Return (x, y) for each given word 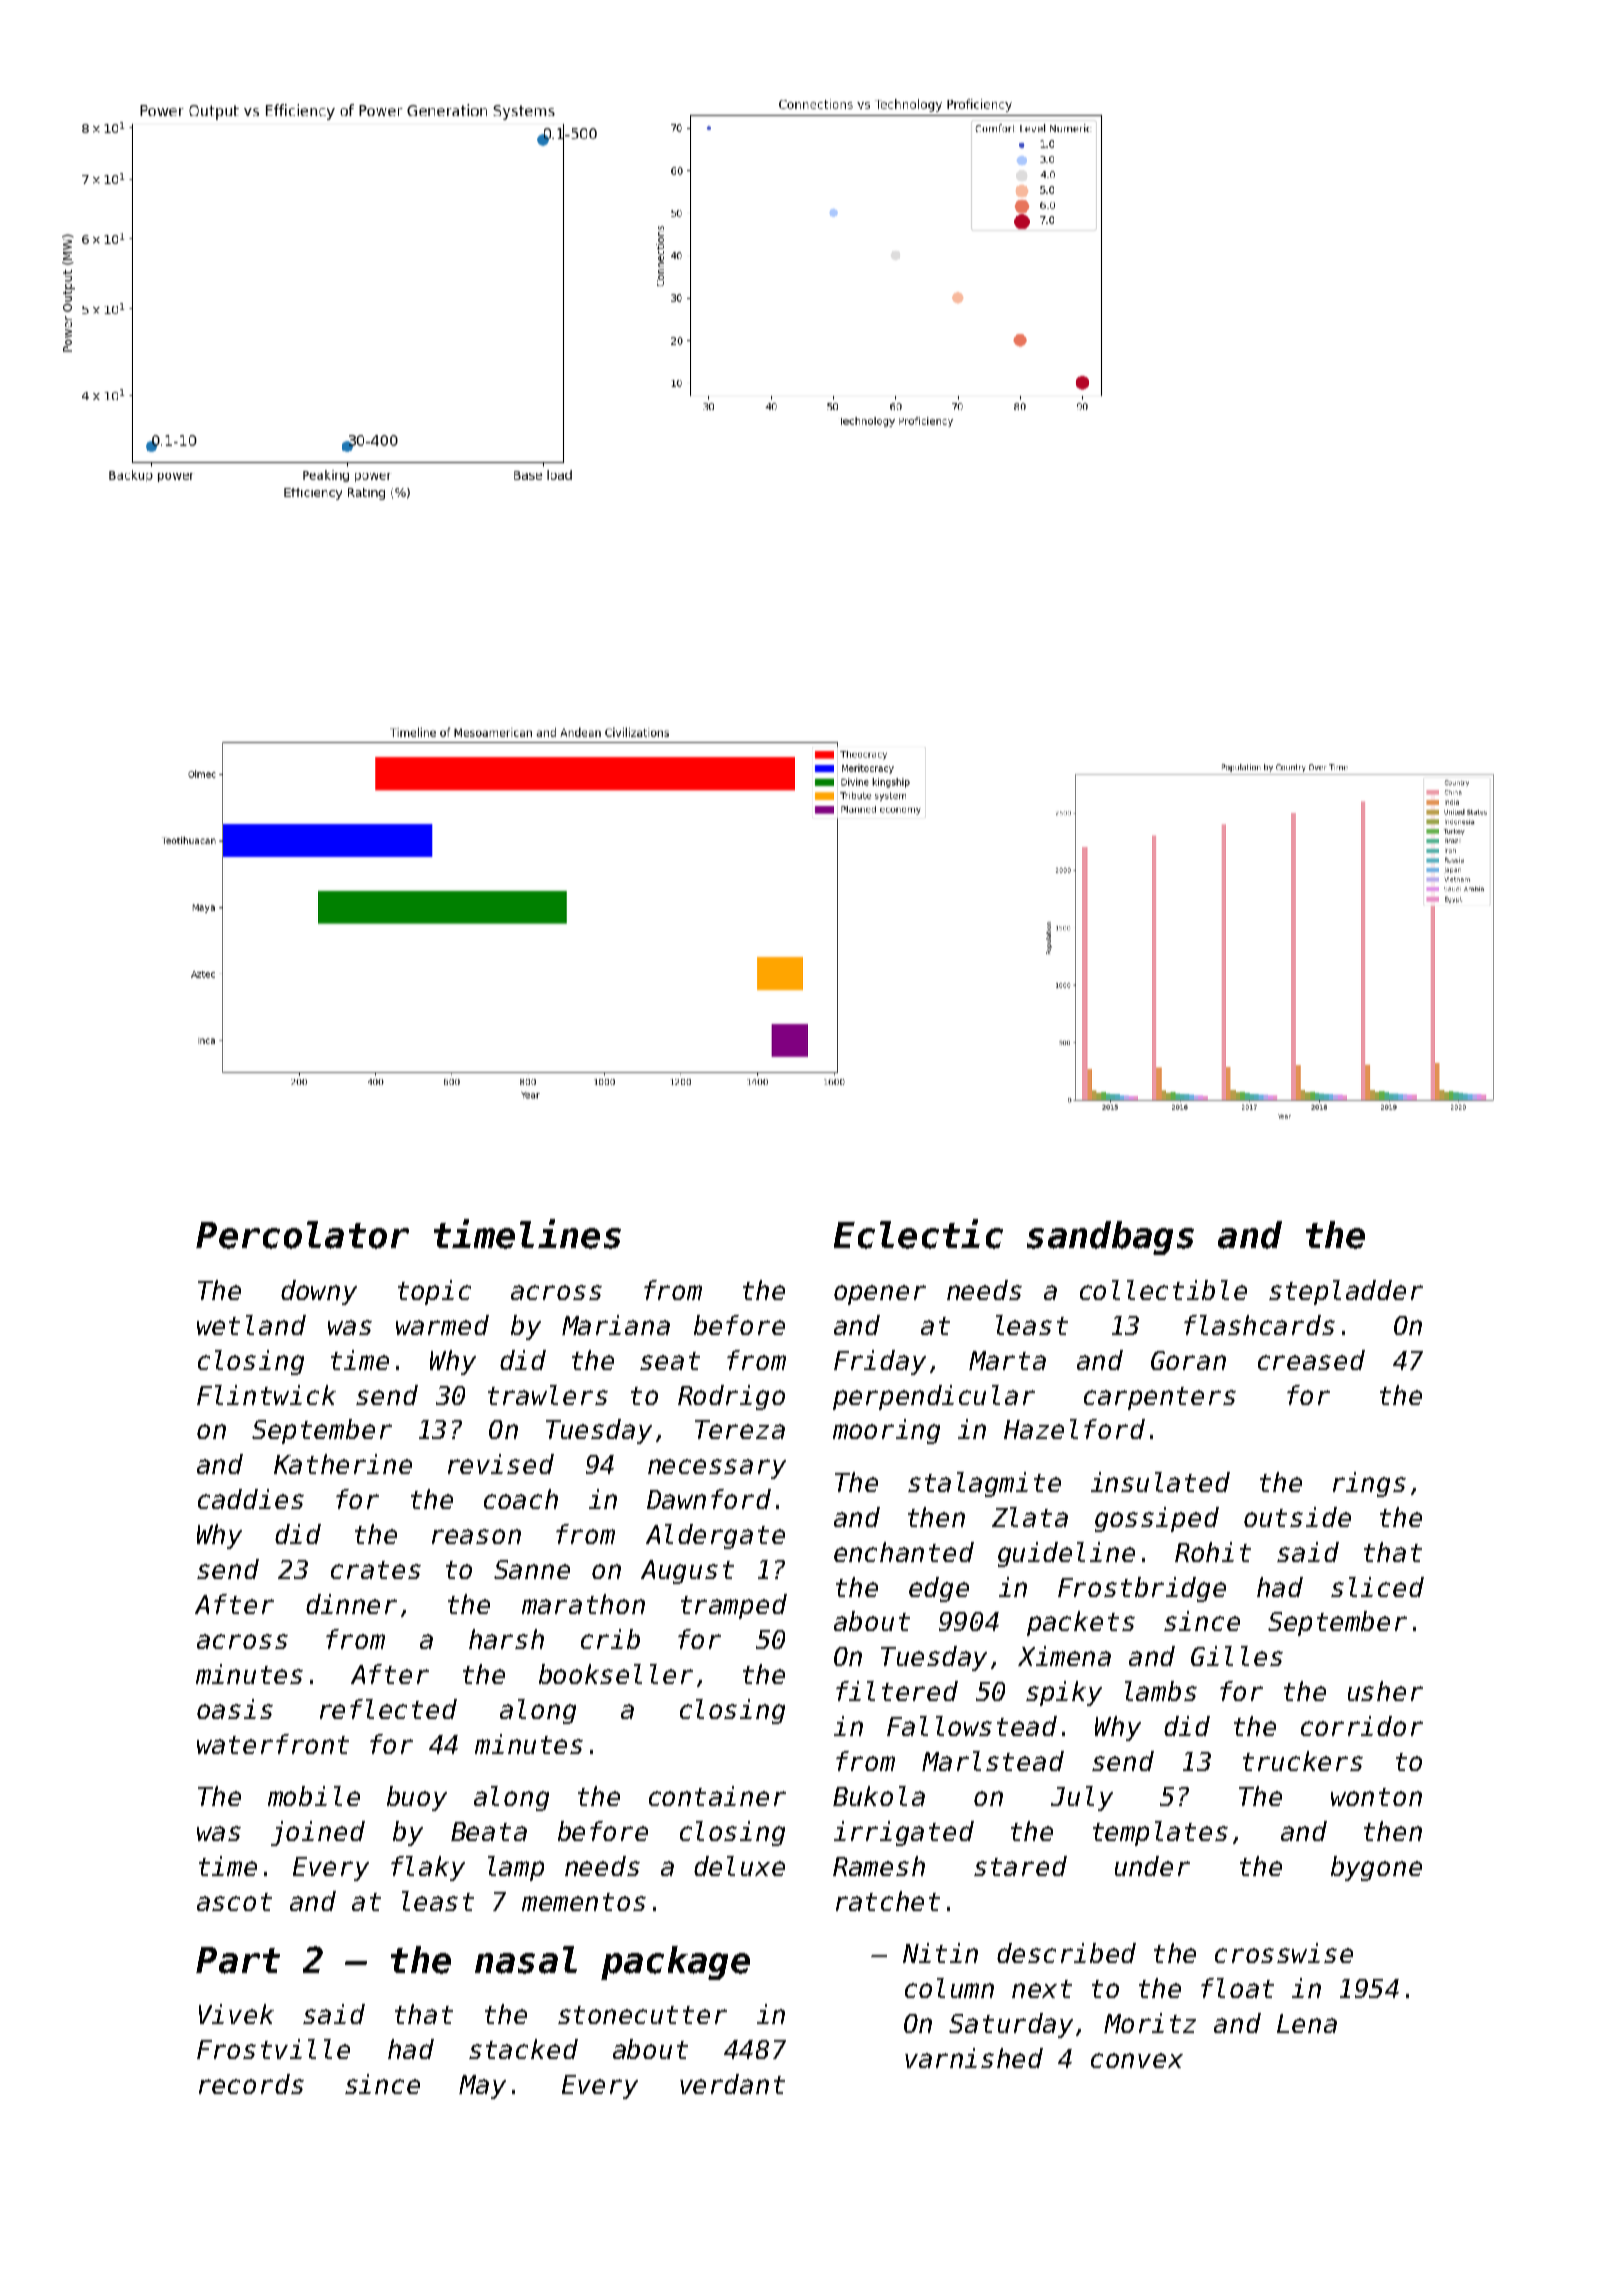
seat (670, 1361)
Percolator (302, 1235)
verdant (732, 2084)
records (251, 2084)
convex (1137, 2060)
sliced (1377, 1587)
